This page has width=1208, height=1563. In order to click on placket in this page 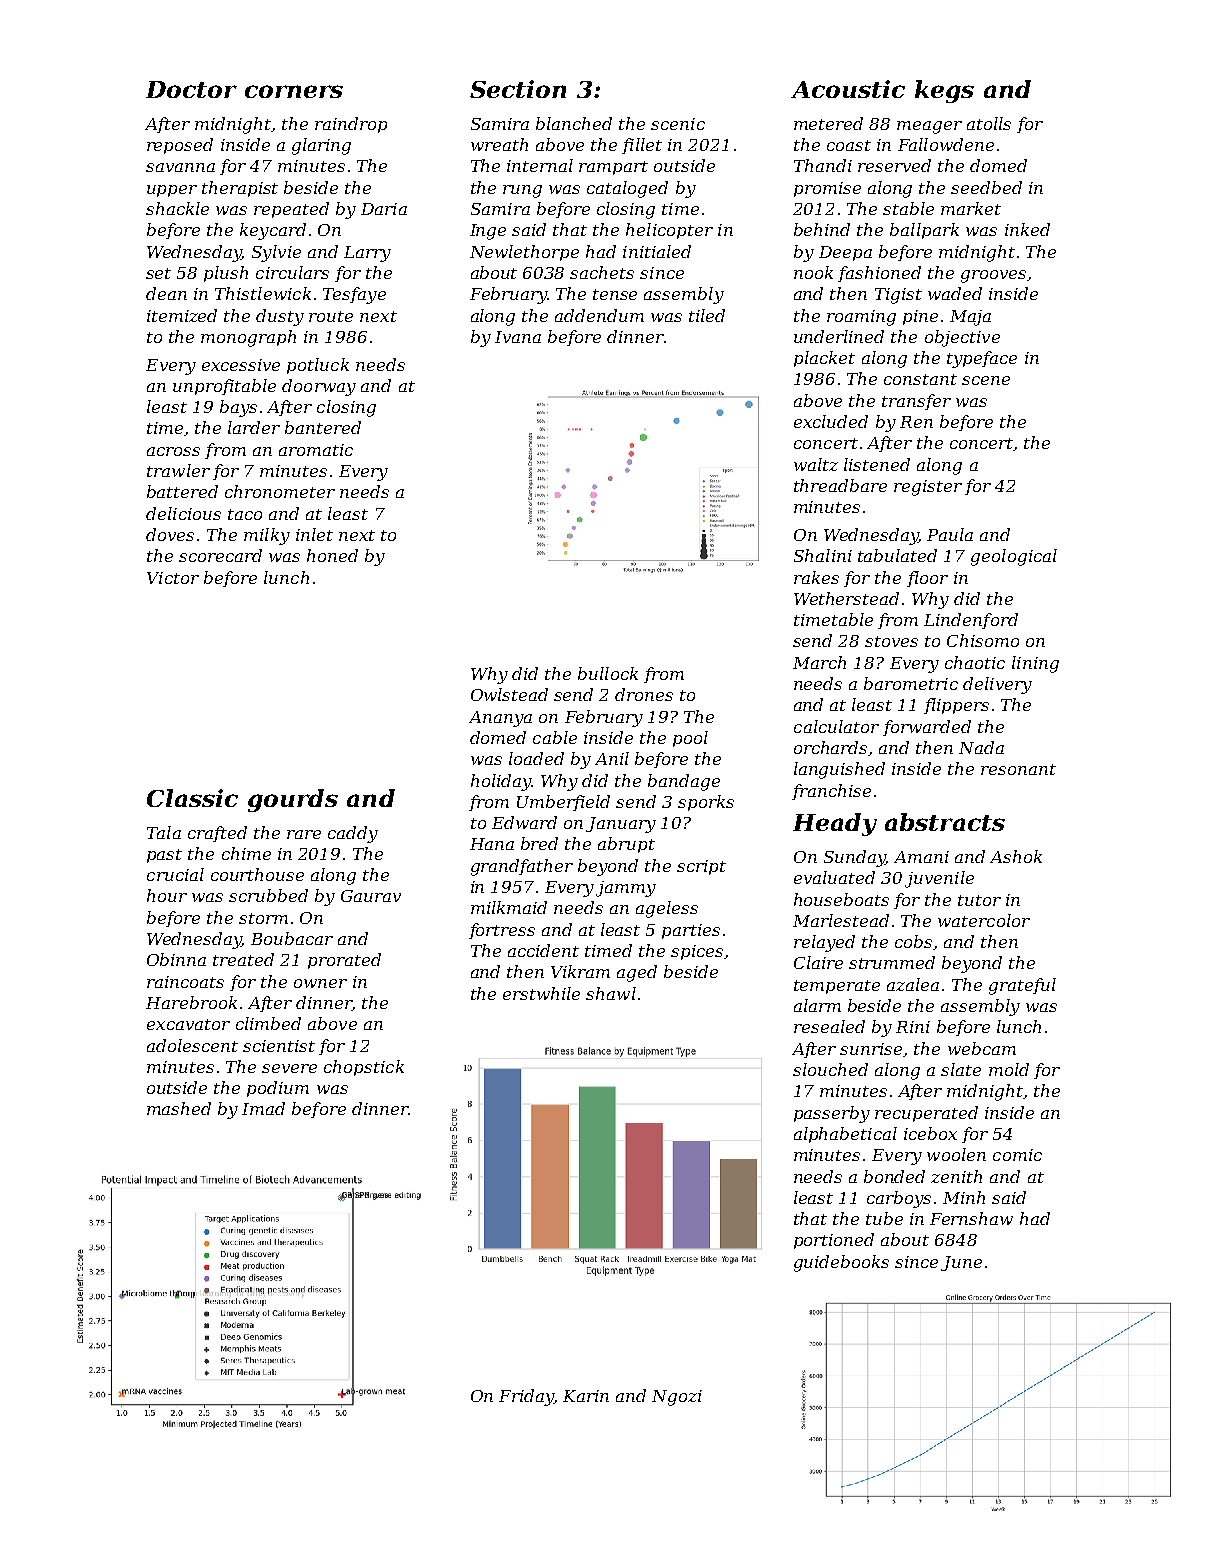, I will do `click(824, 359)`.
